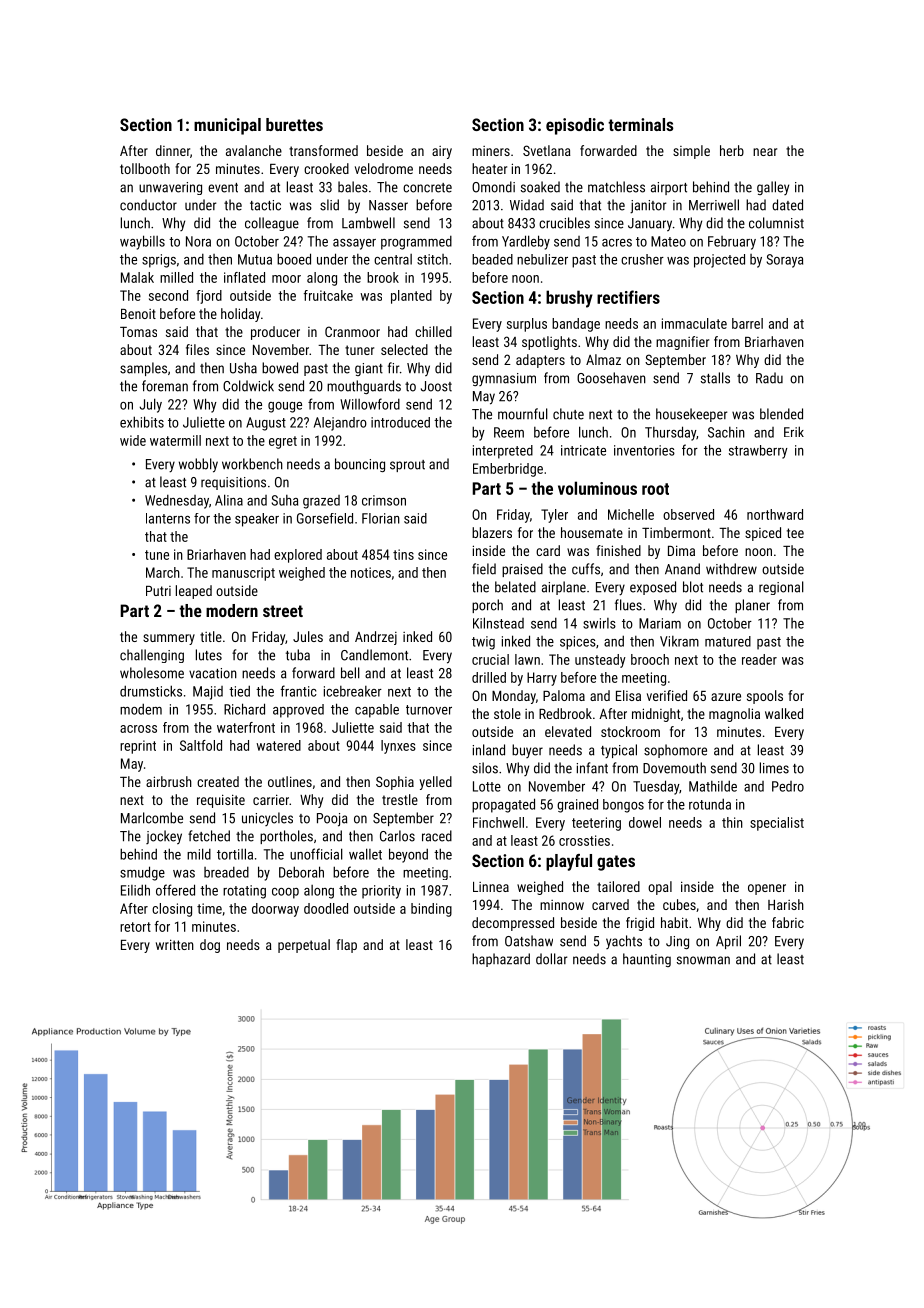 The height and width of the page is (1308, 924). Describe the element at coordinates (640, 124) in the page. I see `terminals` at that location.
